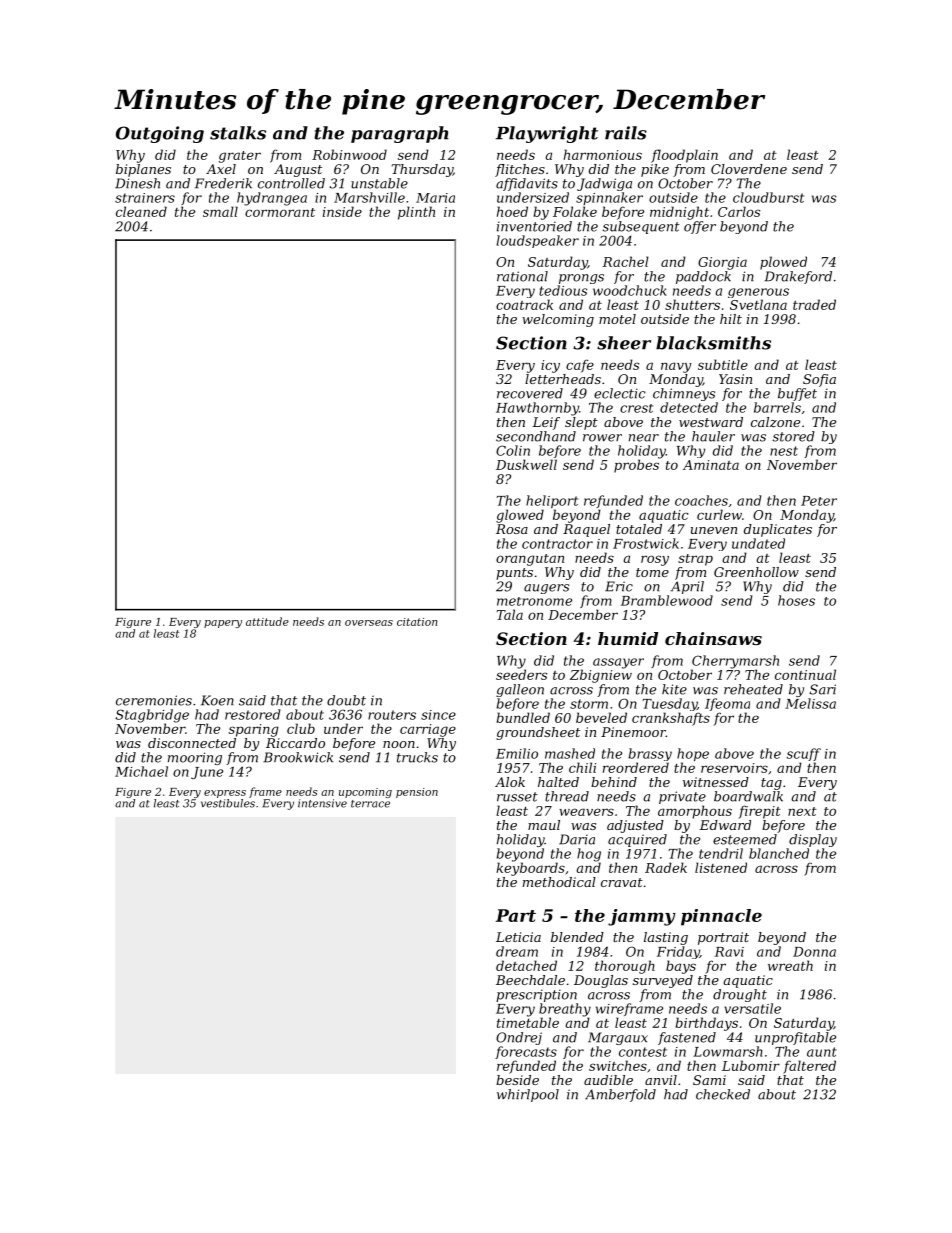 This screenshot has width=952, height=1233. I want to click on cleaned, so click(141, 211).
